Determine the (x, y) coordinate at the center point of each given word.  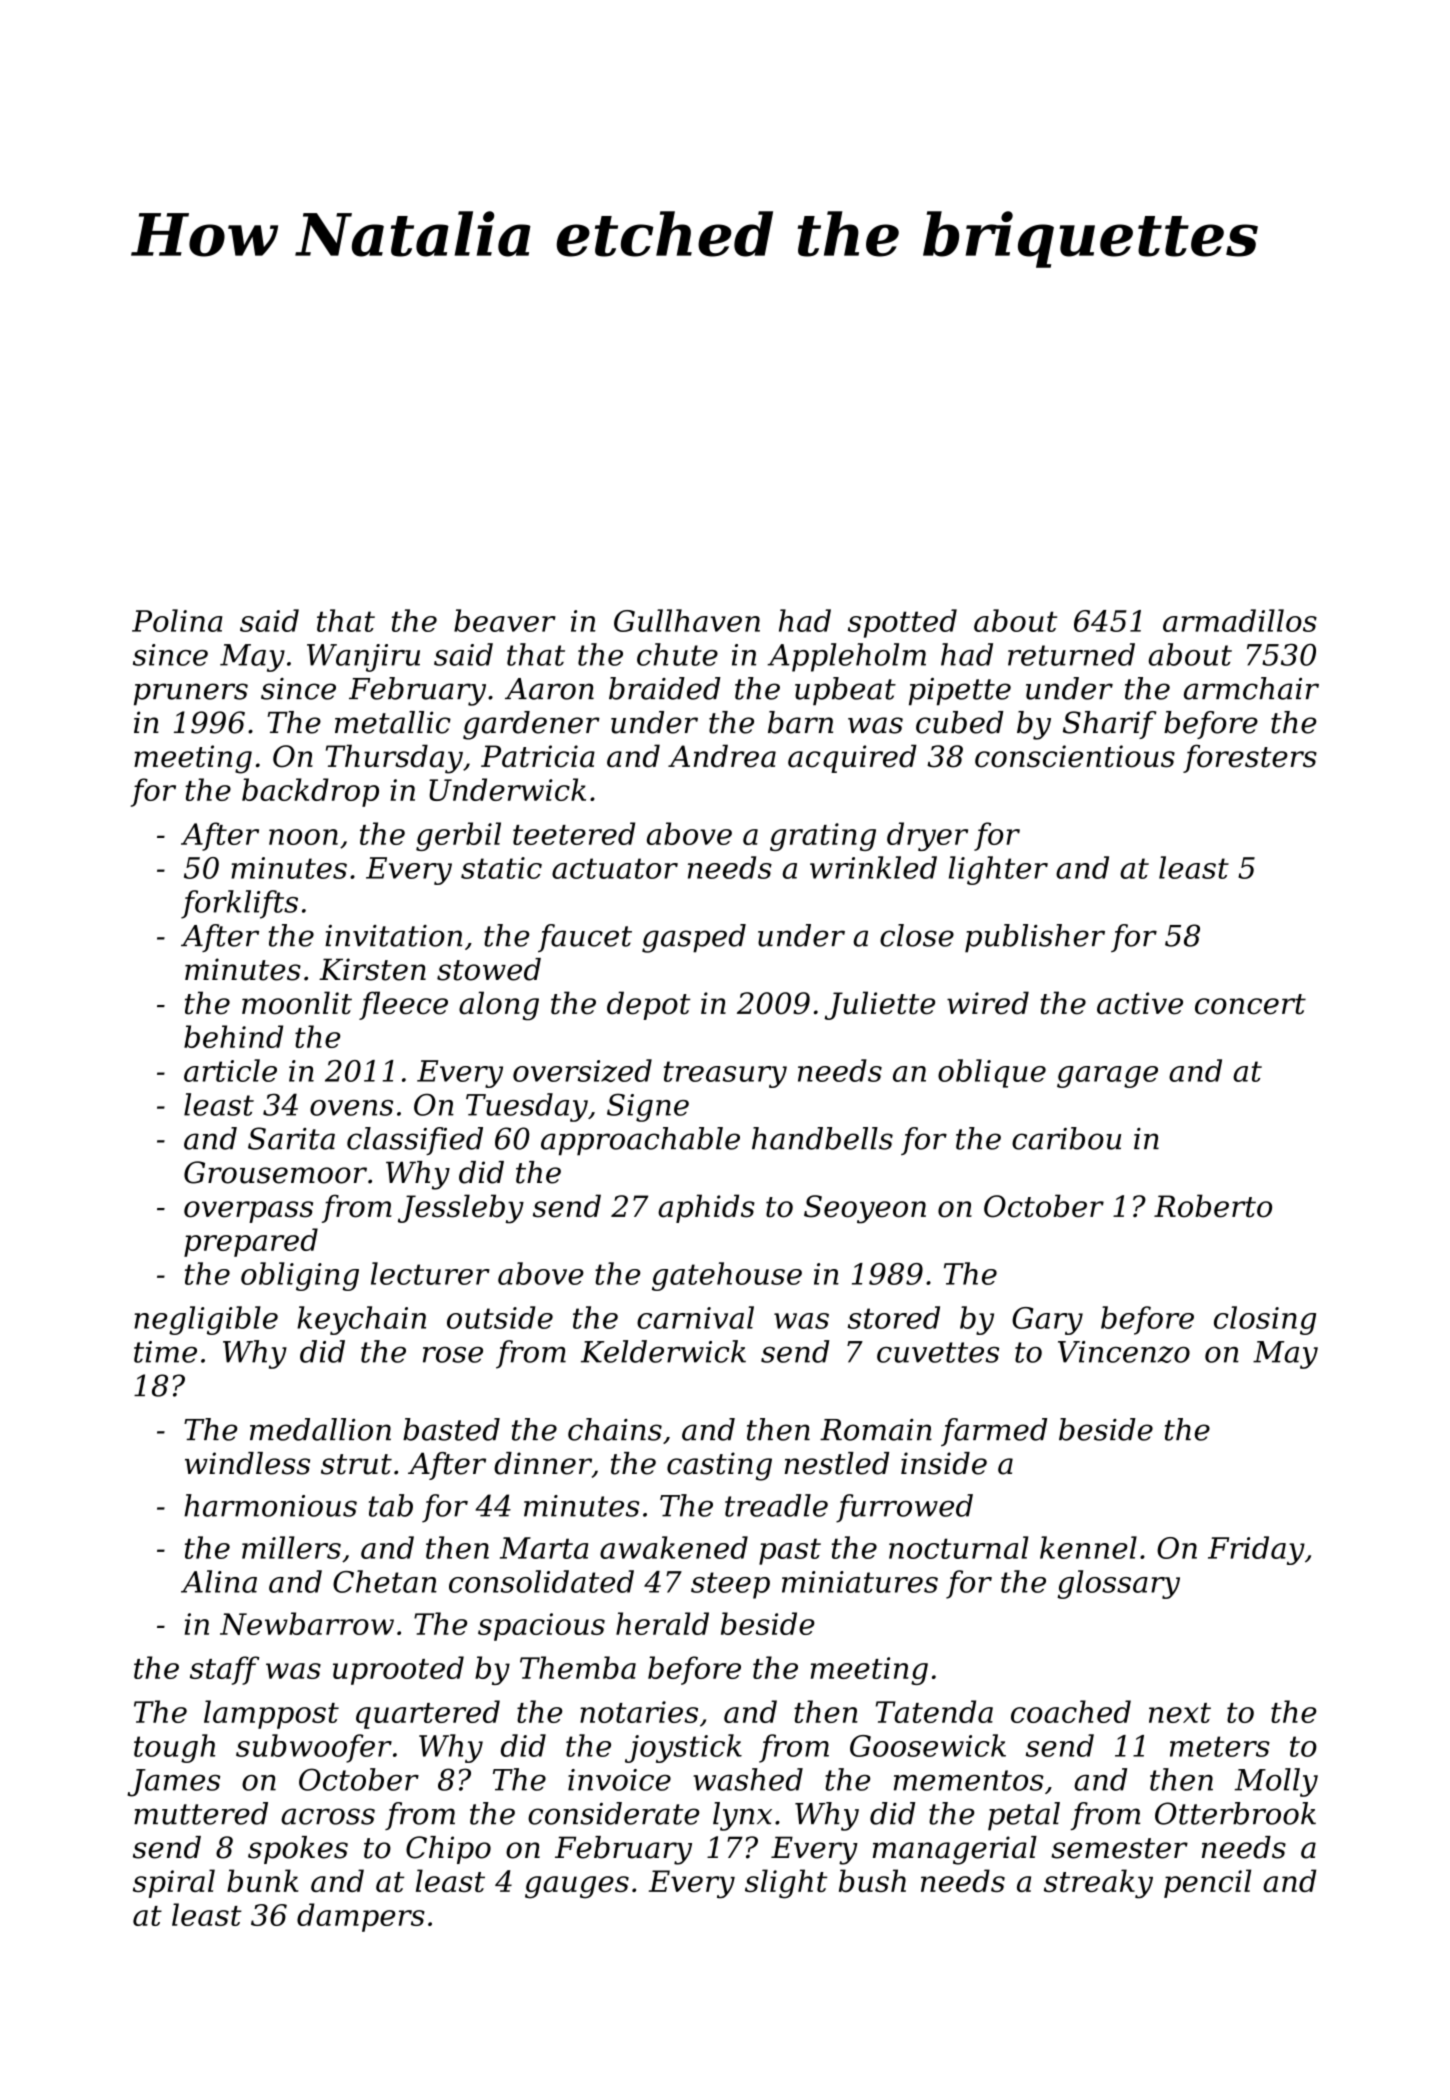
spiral (174, 1883)
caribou (1066, 1138)
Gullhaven (687, 620)
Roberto (1213, 1206)
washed (748, 1779)
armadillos (1240, 620)
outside (500, 1317)
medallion (320, 1429)
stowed (489, 969)
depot (648, 1005)
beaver (505, 620)
